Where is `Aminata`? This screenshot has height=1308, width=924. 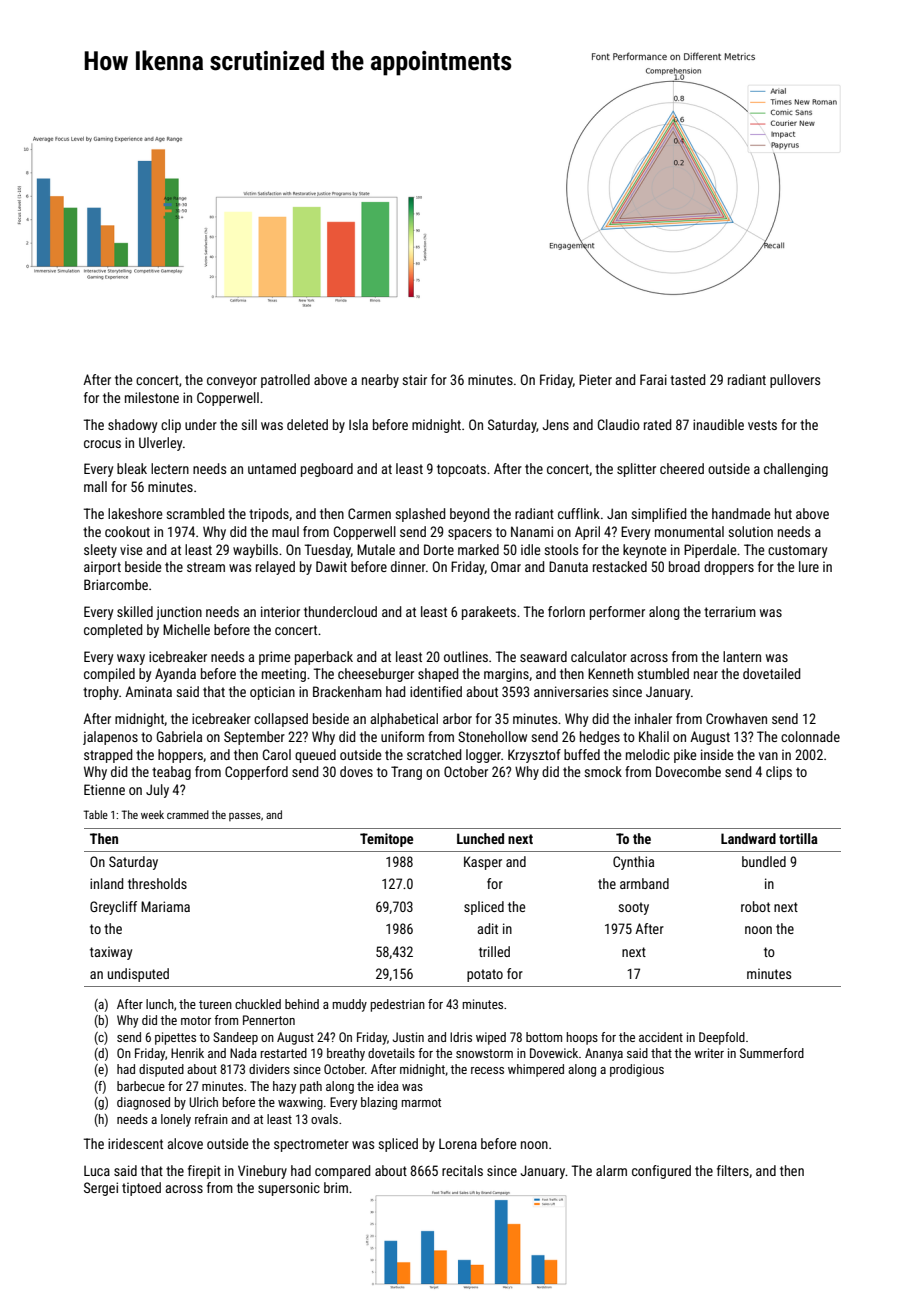 Aminata is located at coordinates (148, 691).
